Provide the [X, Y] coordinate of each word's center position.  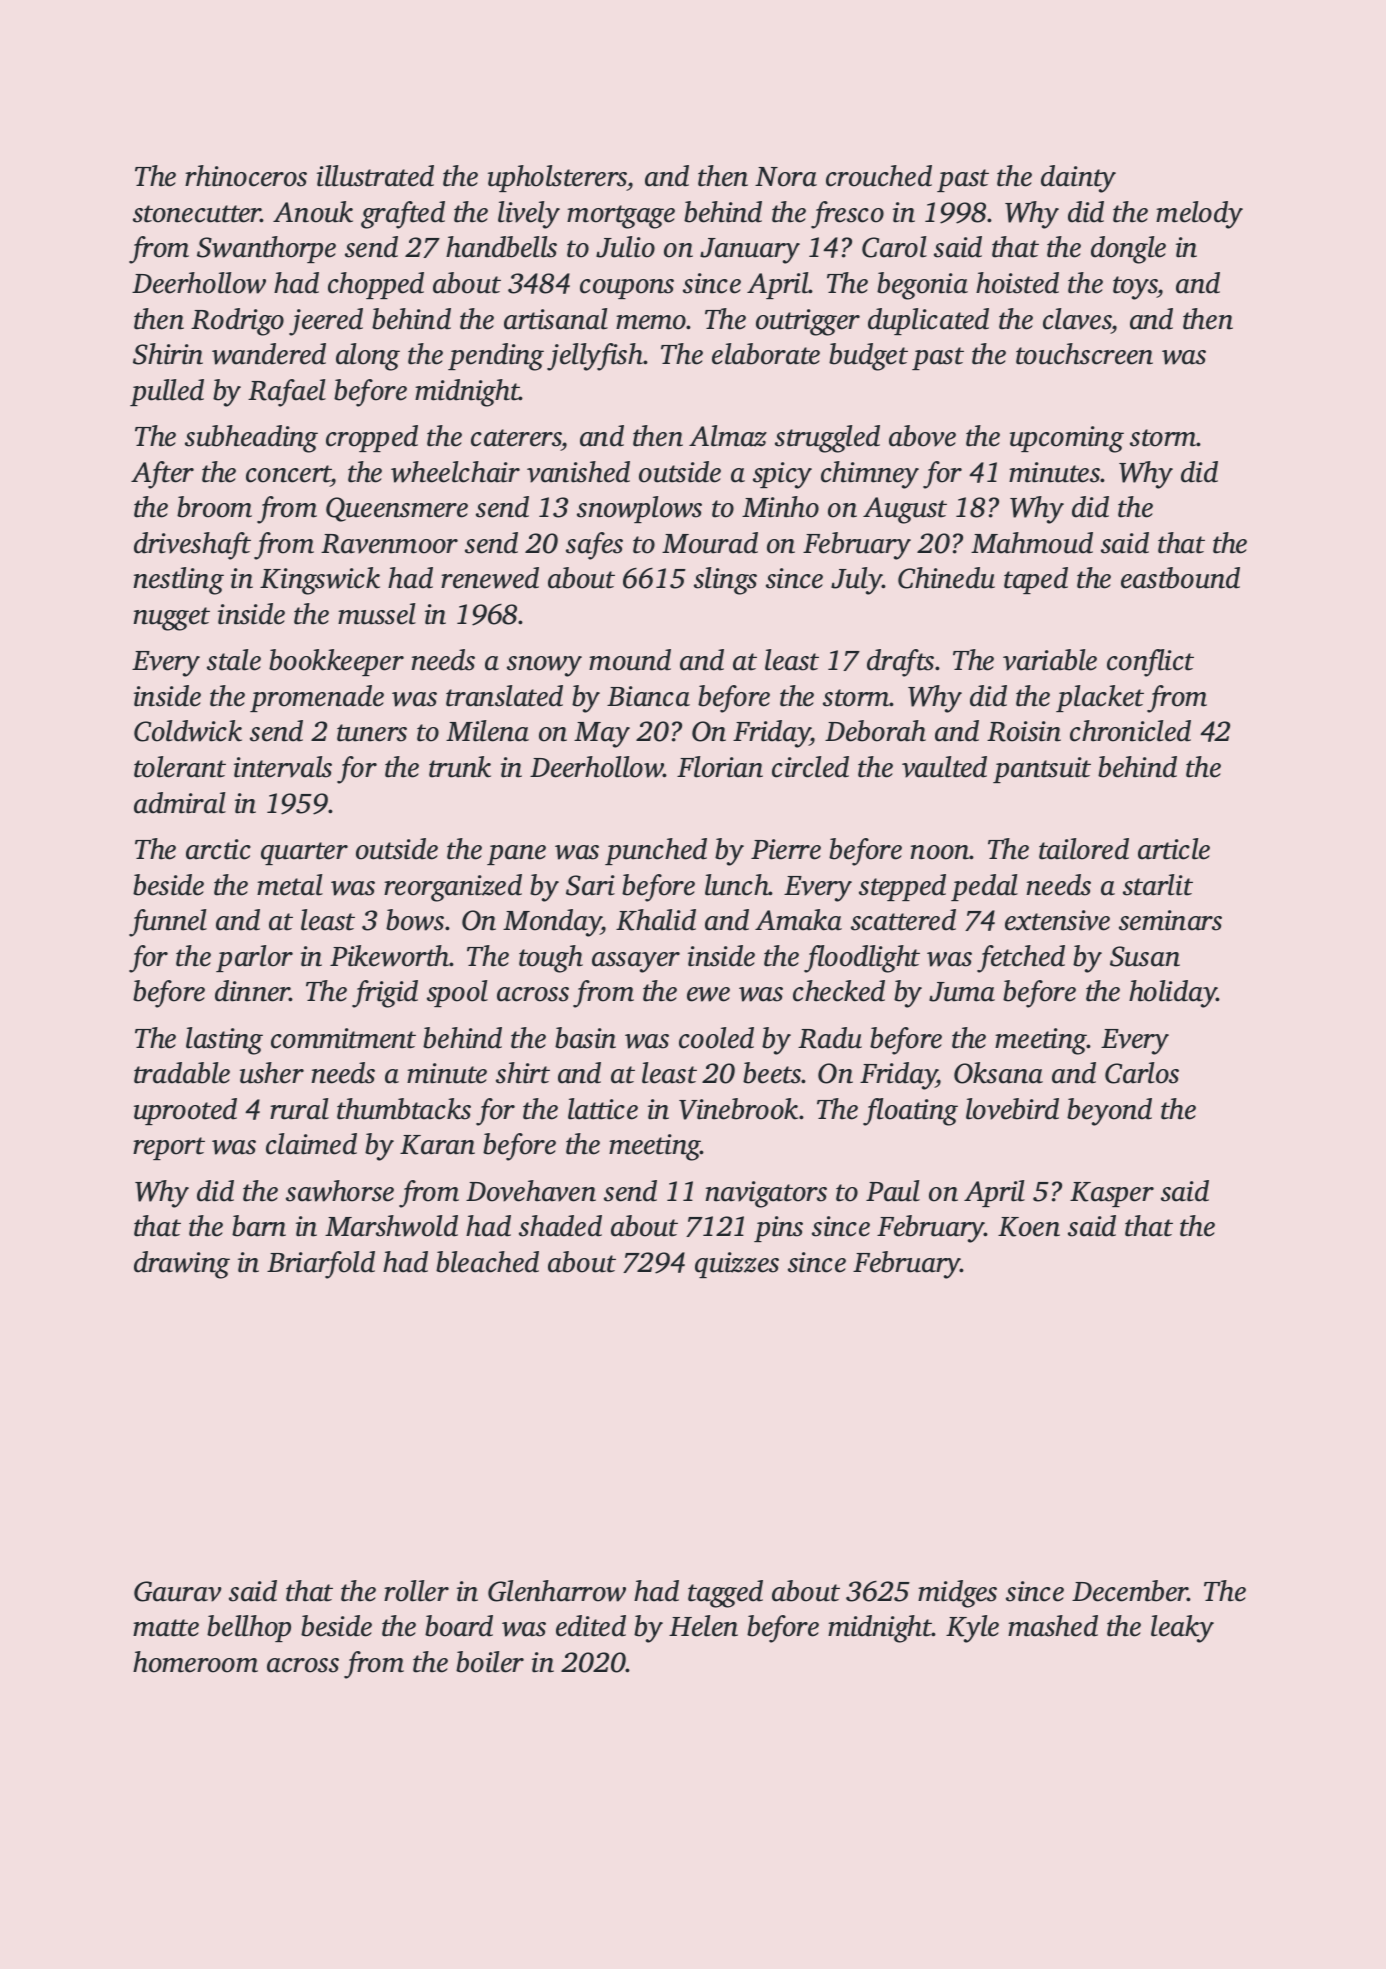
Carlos [1142, 1073]
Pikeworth [390, 956]
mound [630, 660]
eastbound [1180, 578]
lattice [603, 1109]
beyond [1109, 1112]
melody [1199, 215]
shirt [523, 1073]
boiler [490, 1662]
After [162, 475]
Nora [786, 177]
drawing [182, 1265]
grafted [403, 215]
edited [591, 1626]
